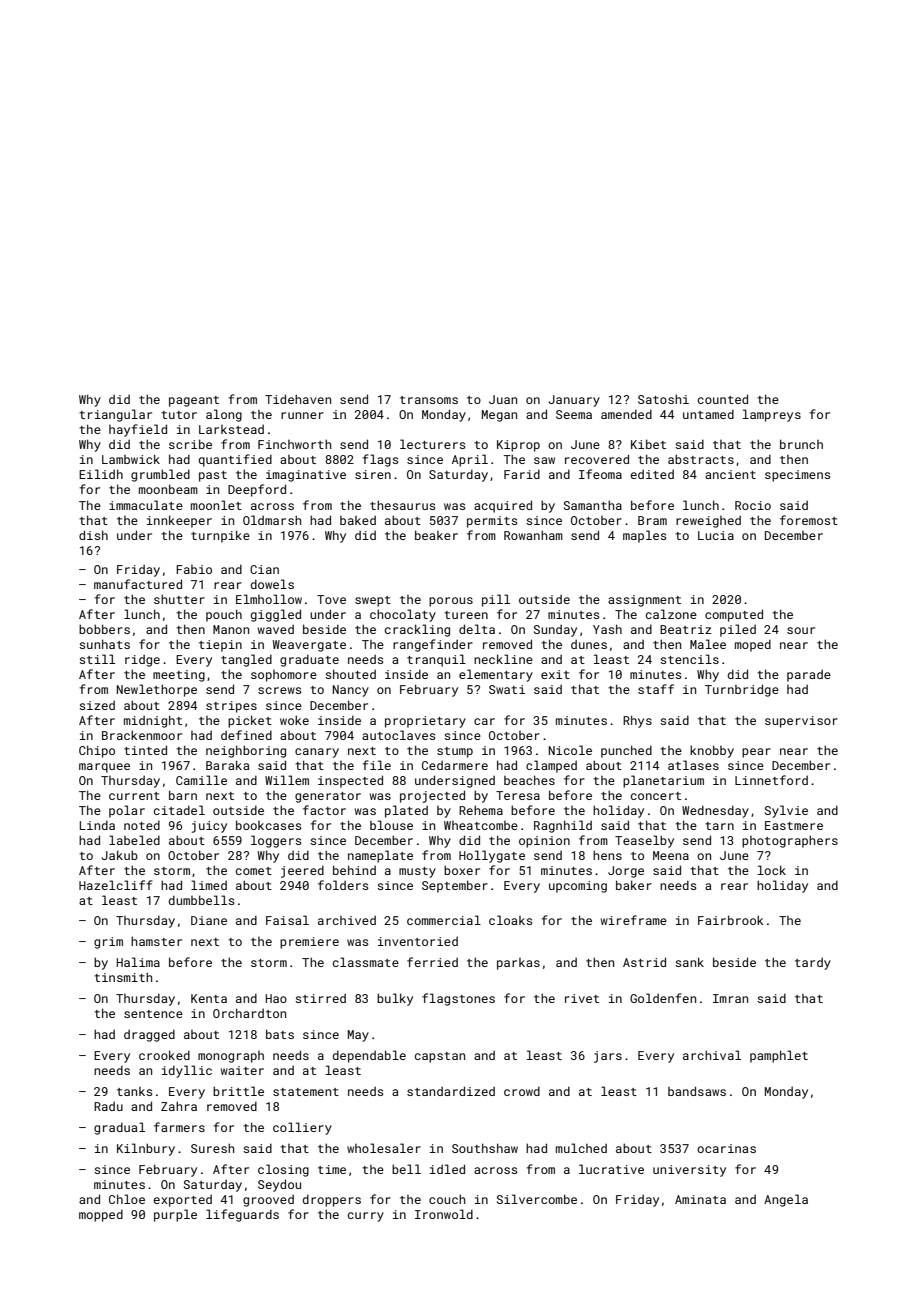  I want to click on Rowanham, so click(533, 535).
